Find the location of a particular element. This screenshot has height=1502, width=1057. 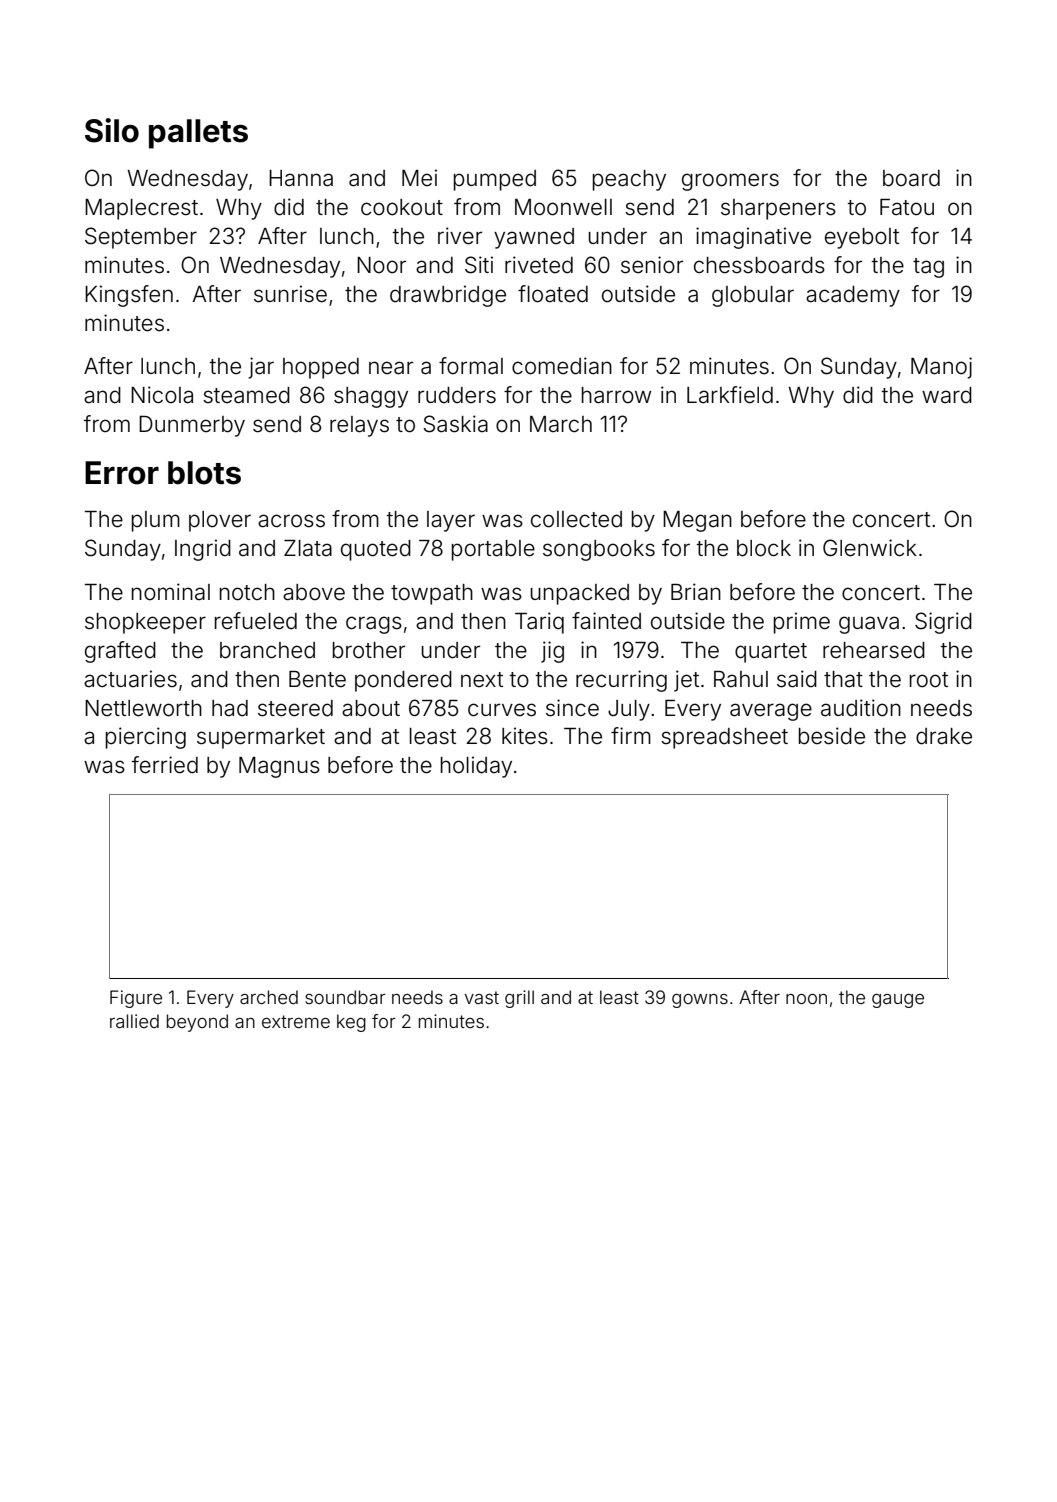

noon is located at coordinates (806, 999).
